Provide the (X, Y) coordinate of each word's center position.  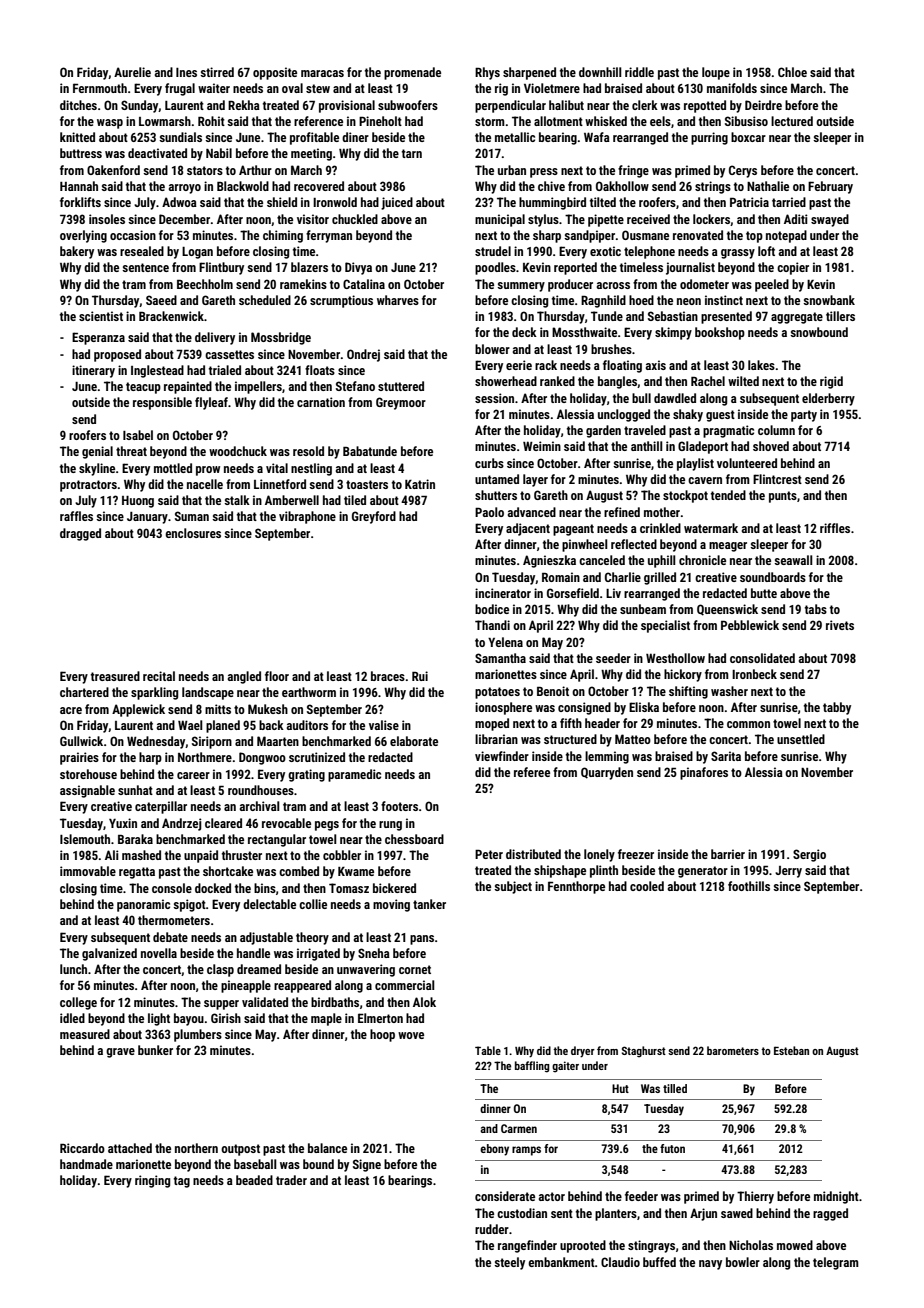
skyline (97, 469)
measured (85, 1034)
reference (318, 121)
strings (713, 187)
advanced (532, 512)
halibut (566, 105)
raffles (76, 516)
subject (513, 887)
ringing (152, 1181)
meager (728, 547)
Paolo (489, 512)
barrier (728, 854)
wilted (743, 381)
